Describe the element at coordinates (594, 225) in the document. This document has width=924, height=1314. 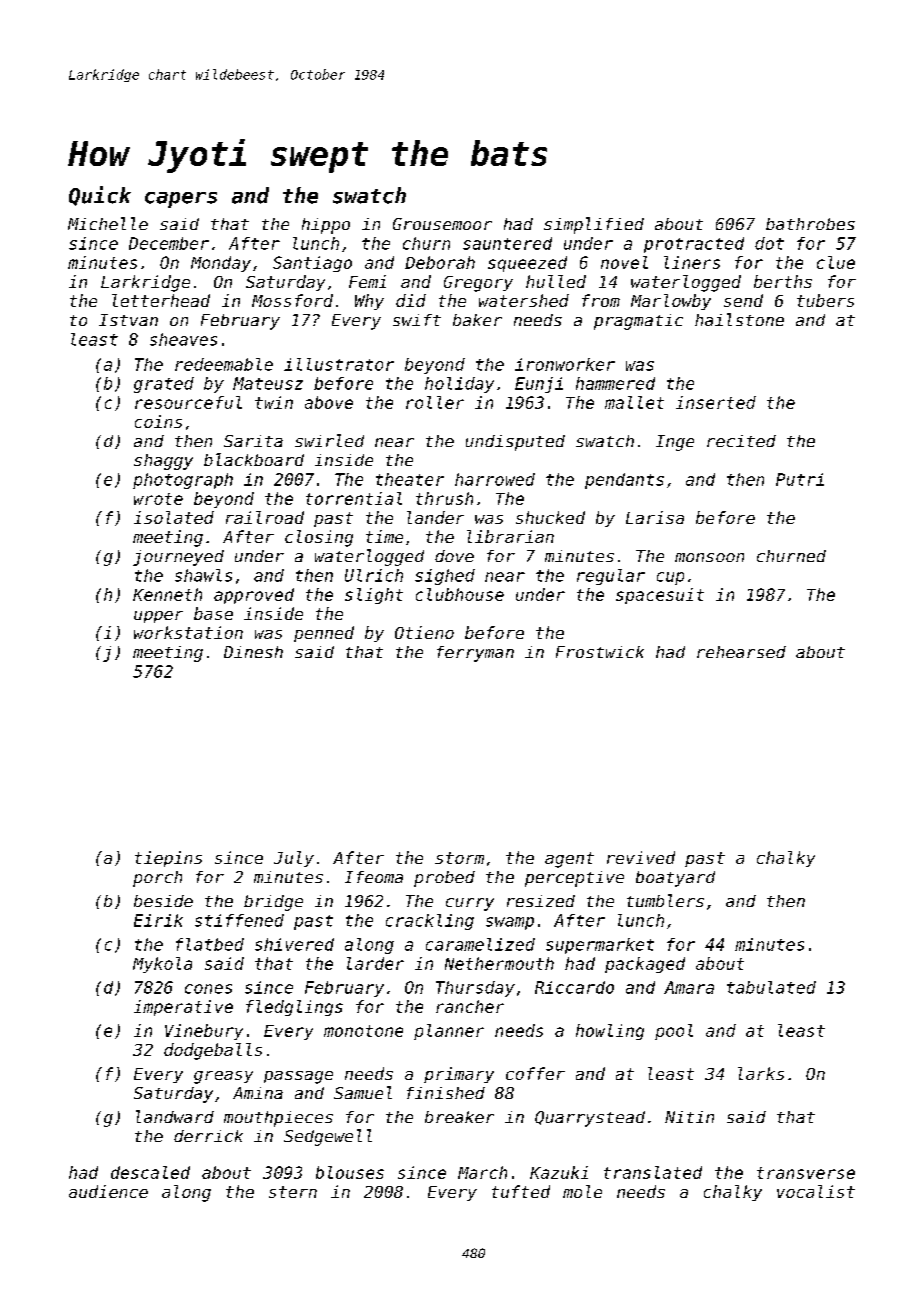
I see `simplified` at that location.
